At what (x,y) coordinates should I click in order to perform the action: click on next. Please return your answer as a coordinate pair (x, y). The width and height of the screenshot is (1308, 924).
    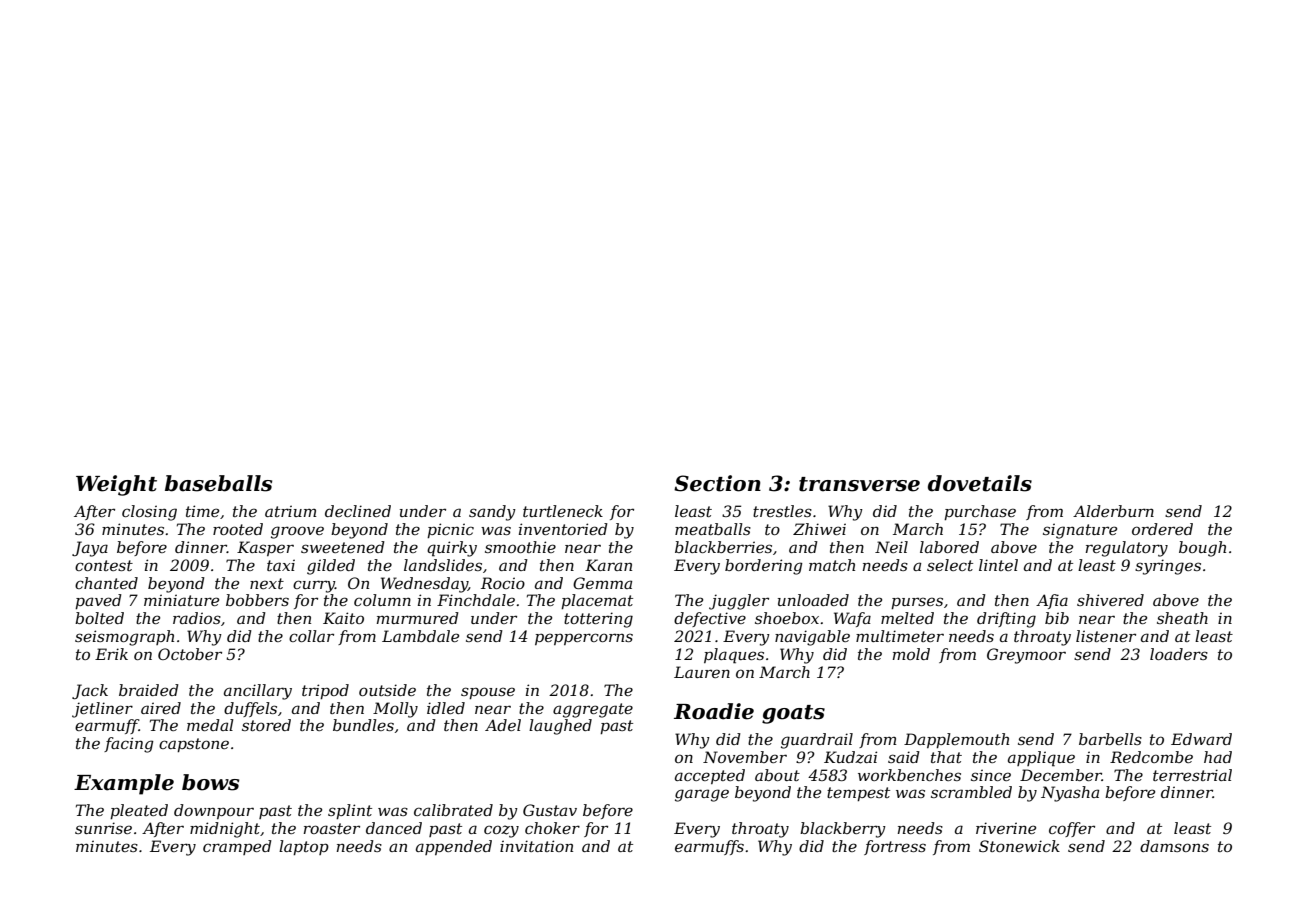
    Looking at the image, I should click on (267, 583).
